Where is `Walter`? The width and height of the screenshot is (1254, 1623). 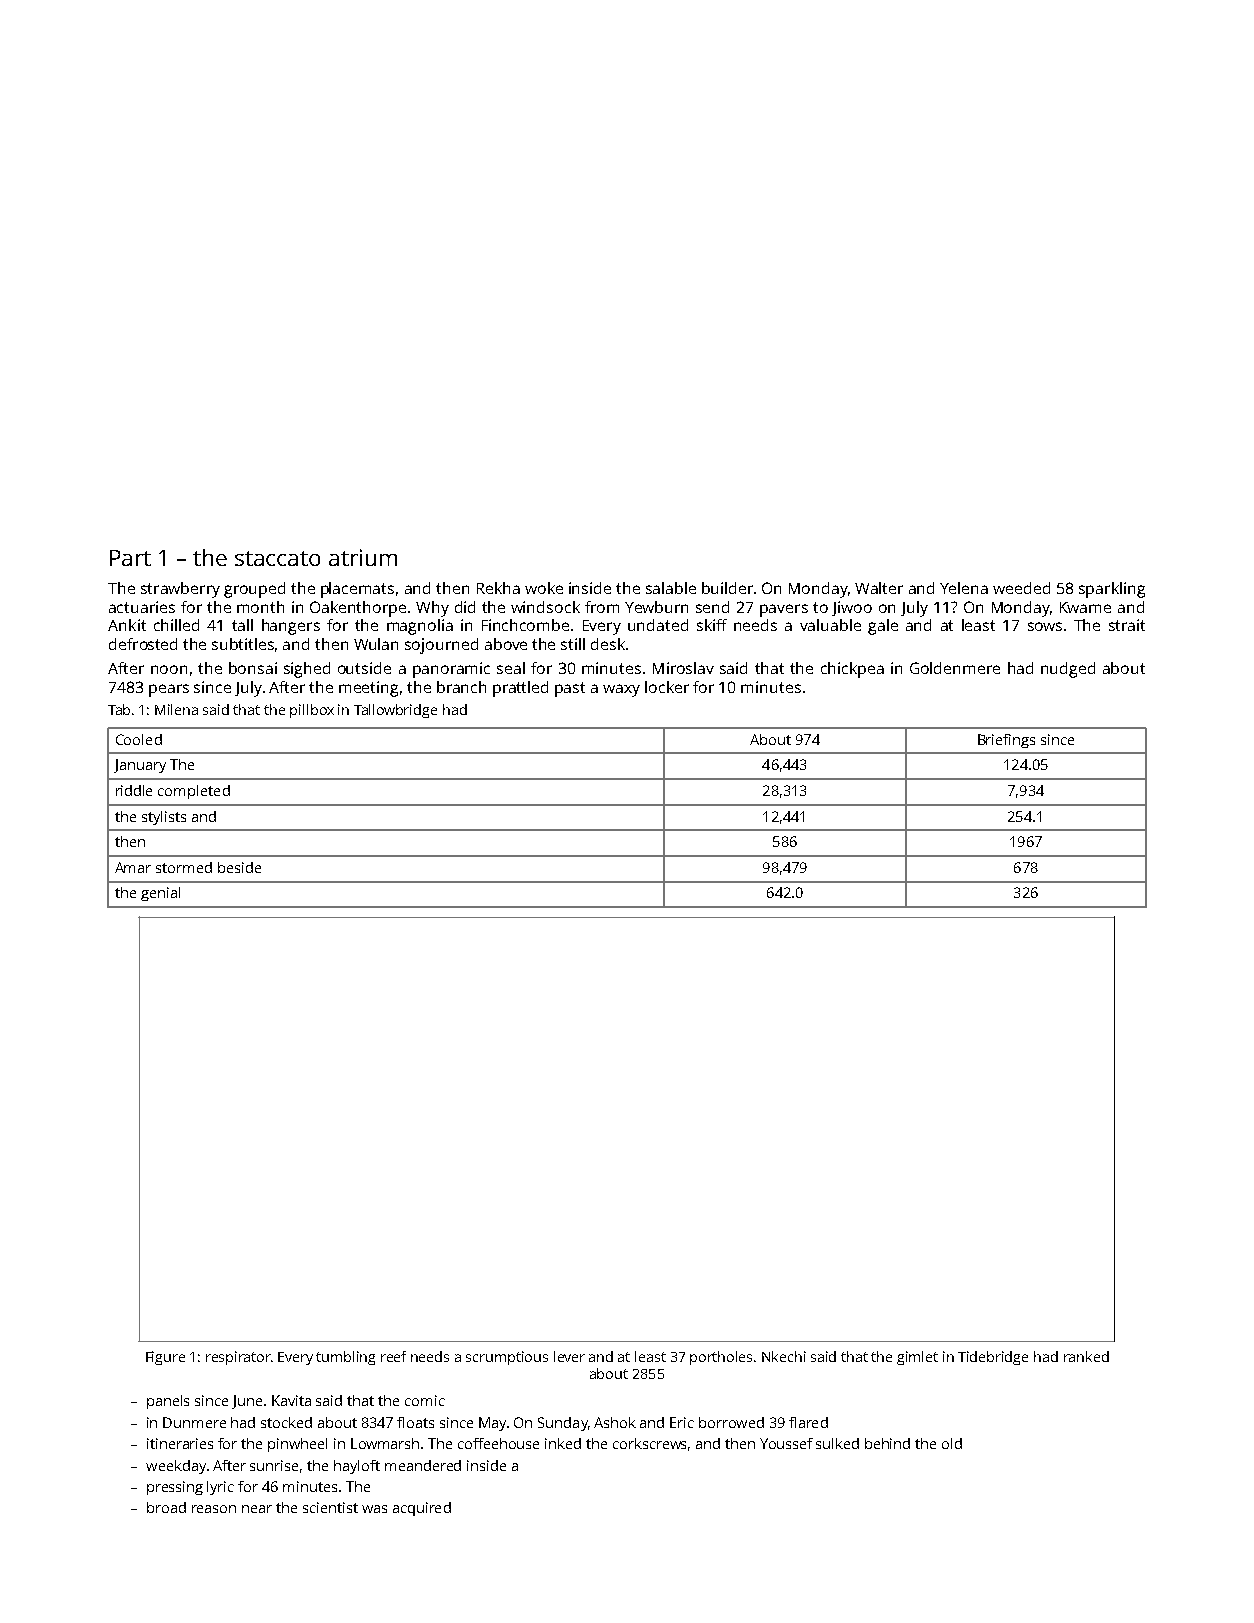 Walter is located at coordinates (879, 588).
